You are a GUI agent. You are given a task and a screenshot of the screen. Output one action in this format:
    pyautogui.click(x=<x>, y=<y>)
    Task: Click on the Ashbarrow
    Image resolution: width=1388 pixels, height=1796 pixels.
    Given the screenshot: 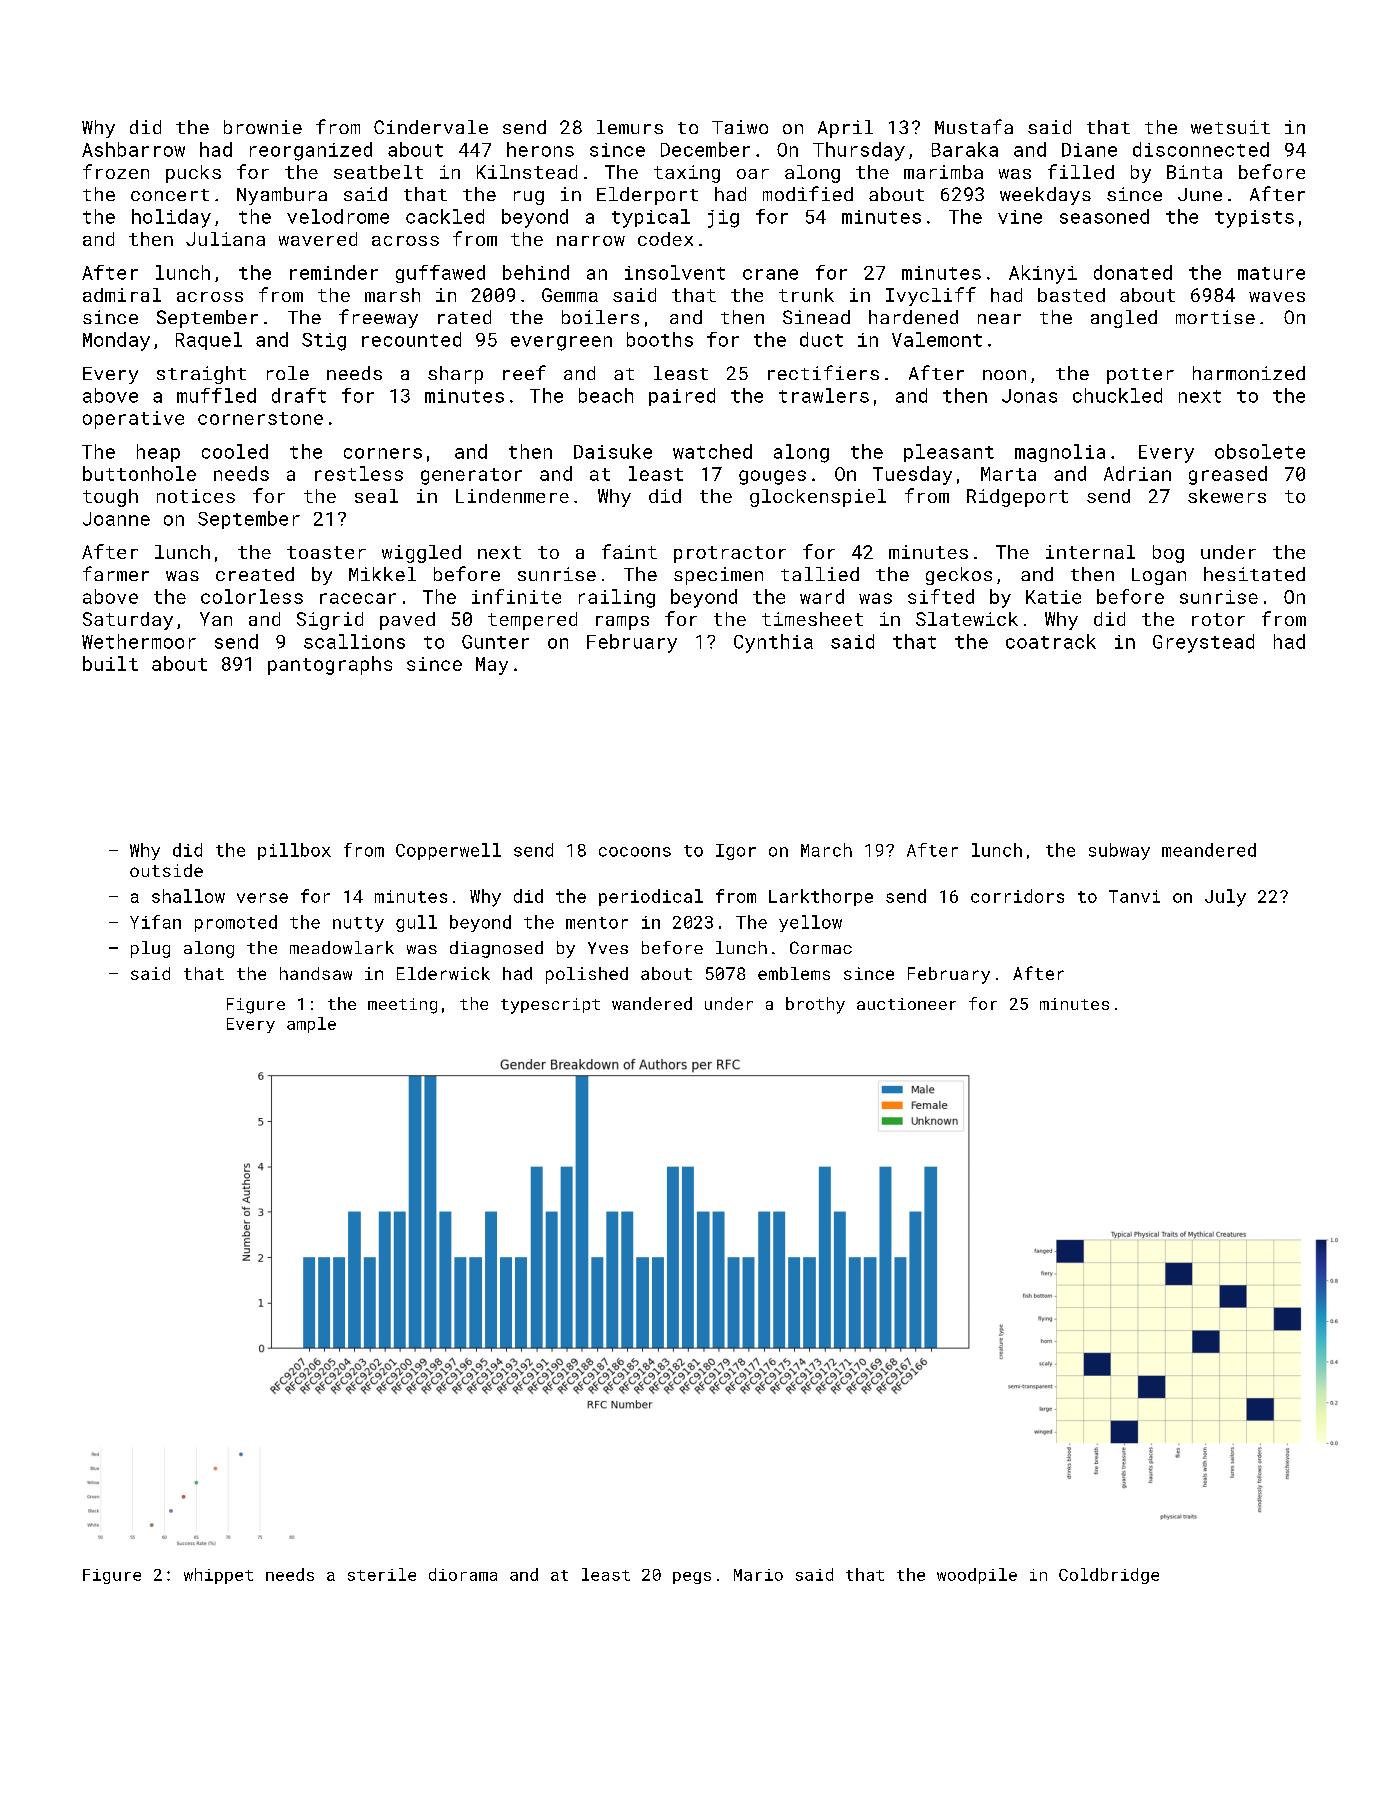 What is the action you would take?
    pyautogui.click(x=133, y=149)
